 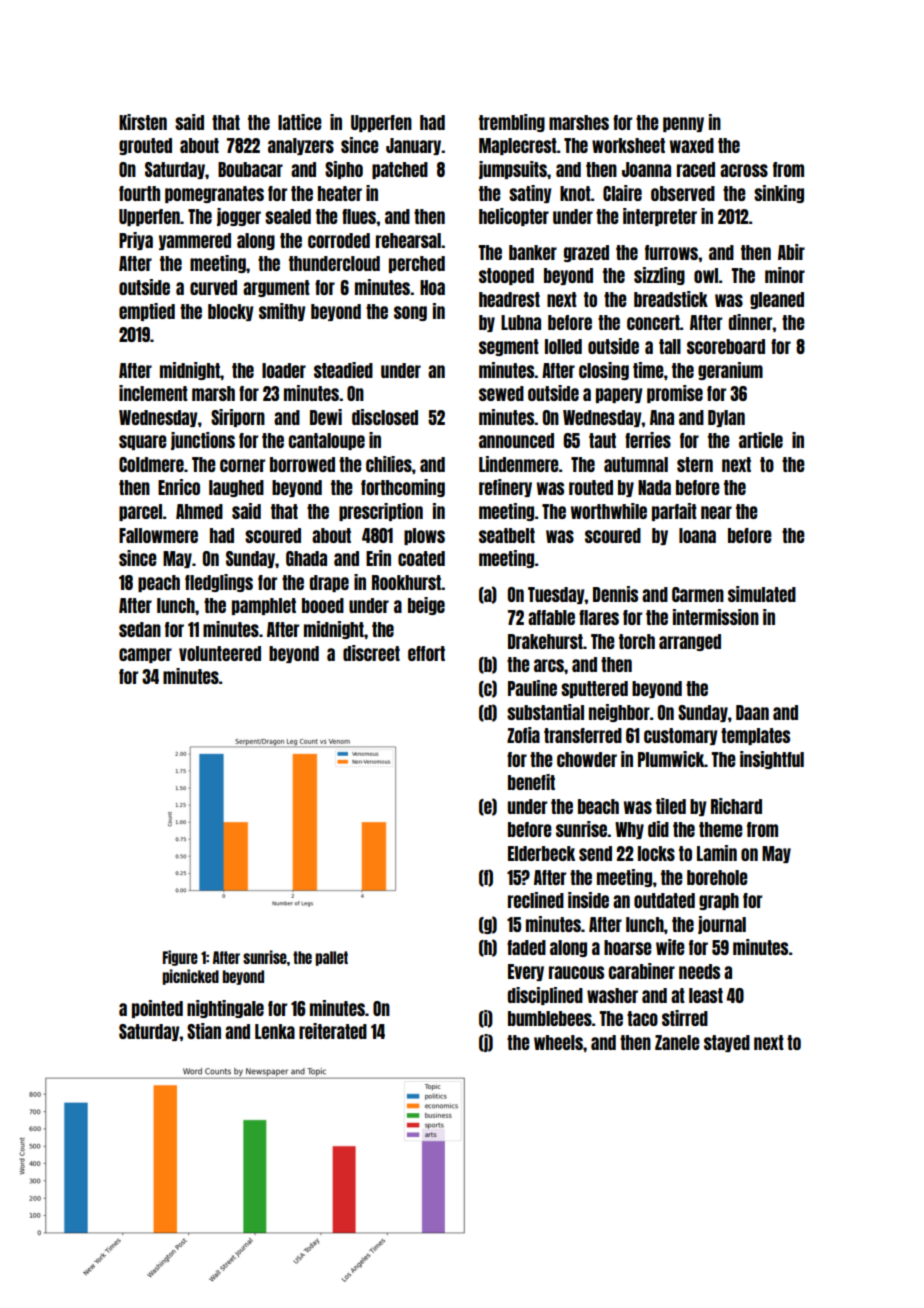 What do you see at coordinates (204, 1031) in the screenshot?
I see `Stian` at bounding box center [204, 1031].
